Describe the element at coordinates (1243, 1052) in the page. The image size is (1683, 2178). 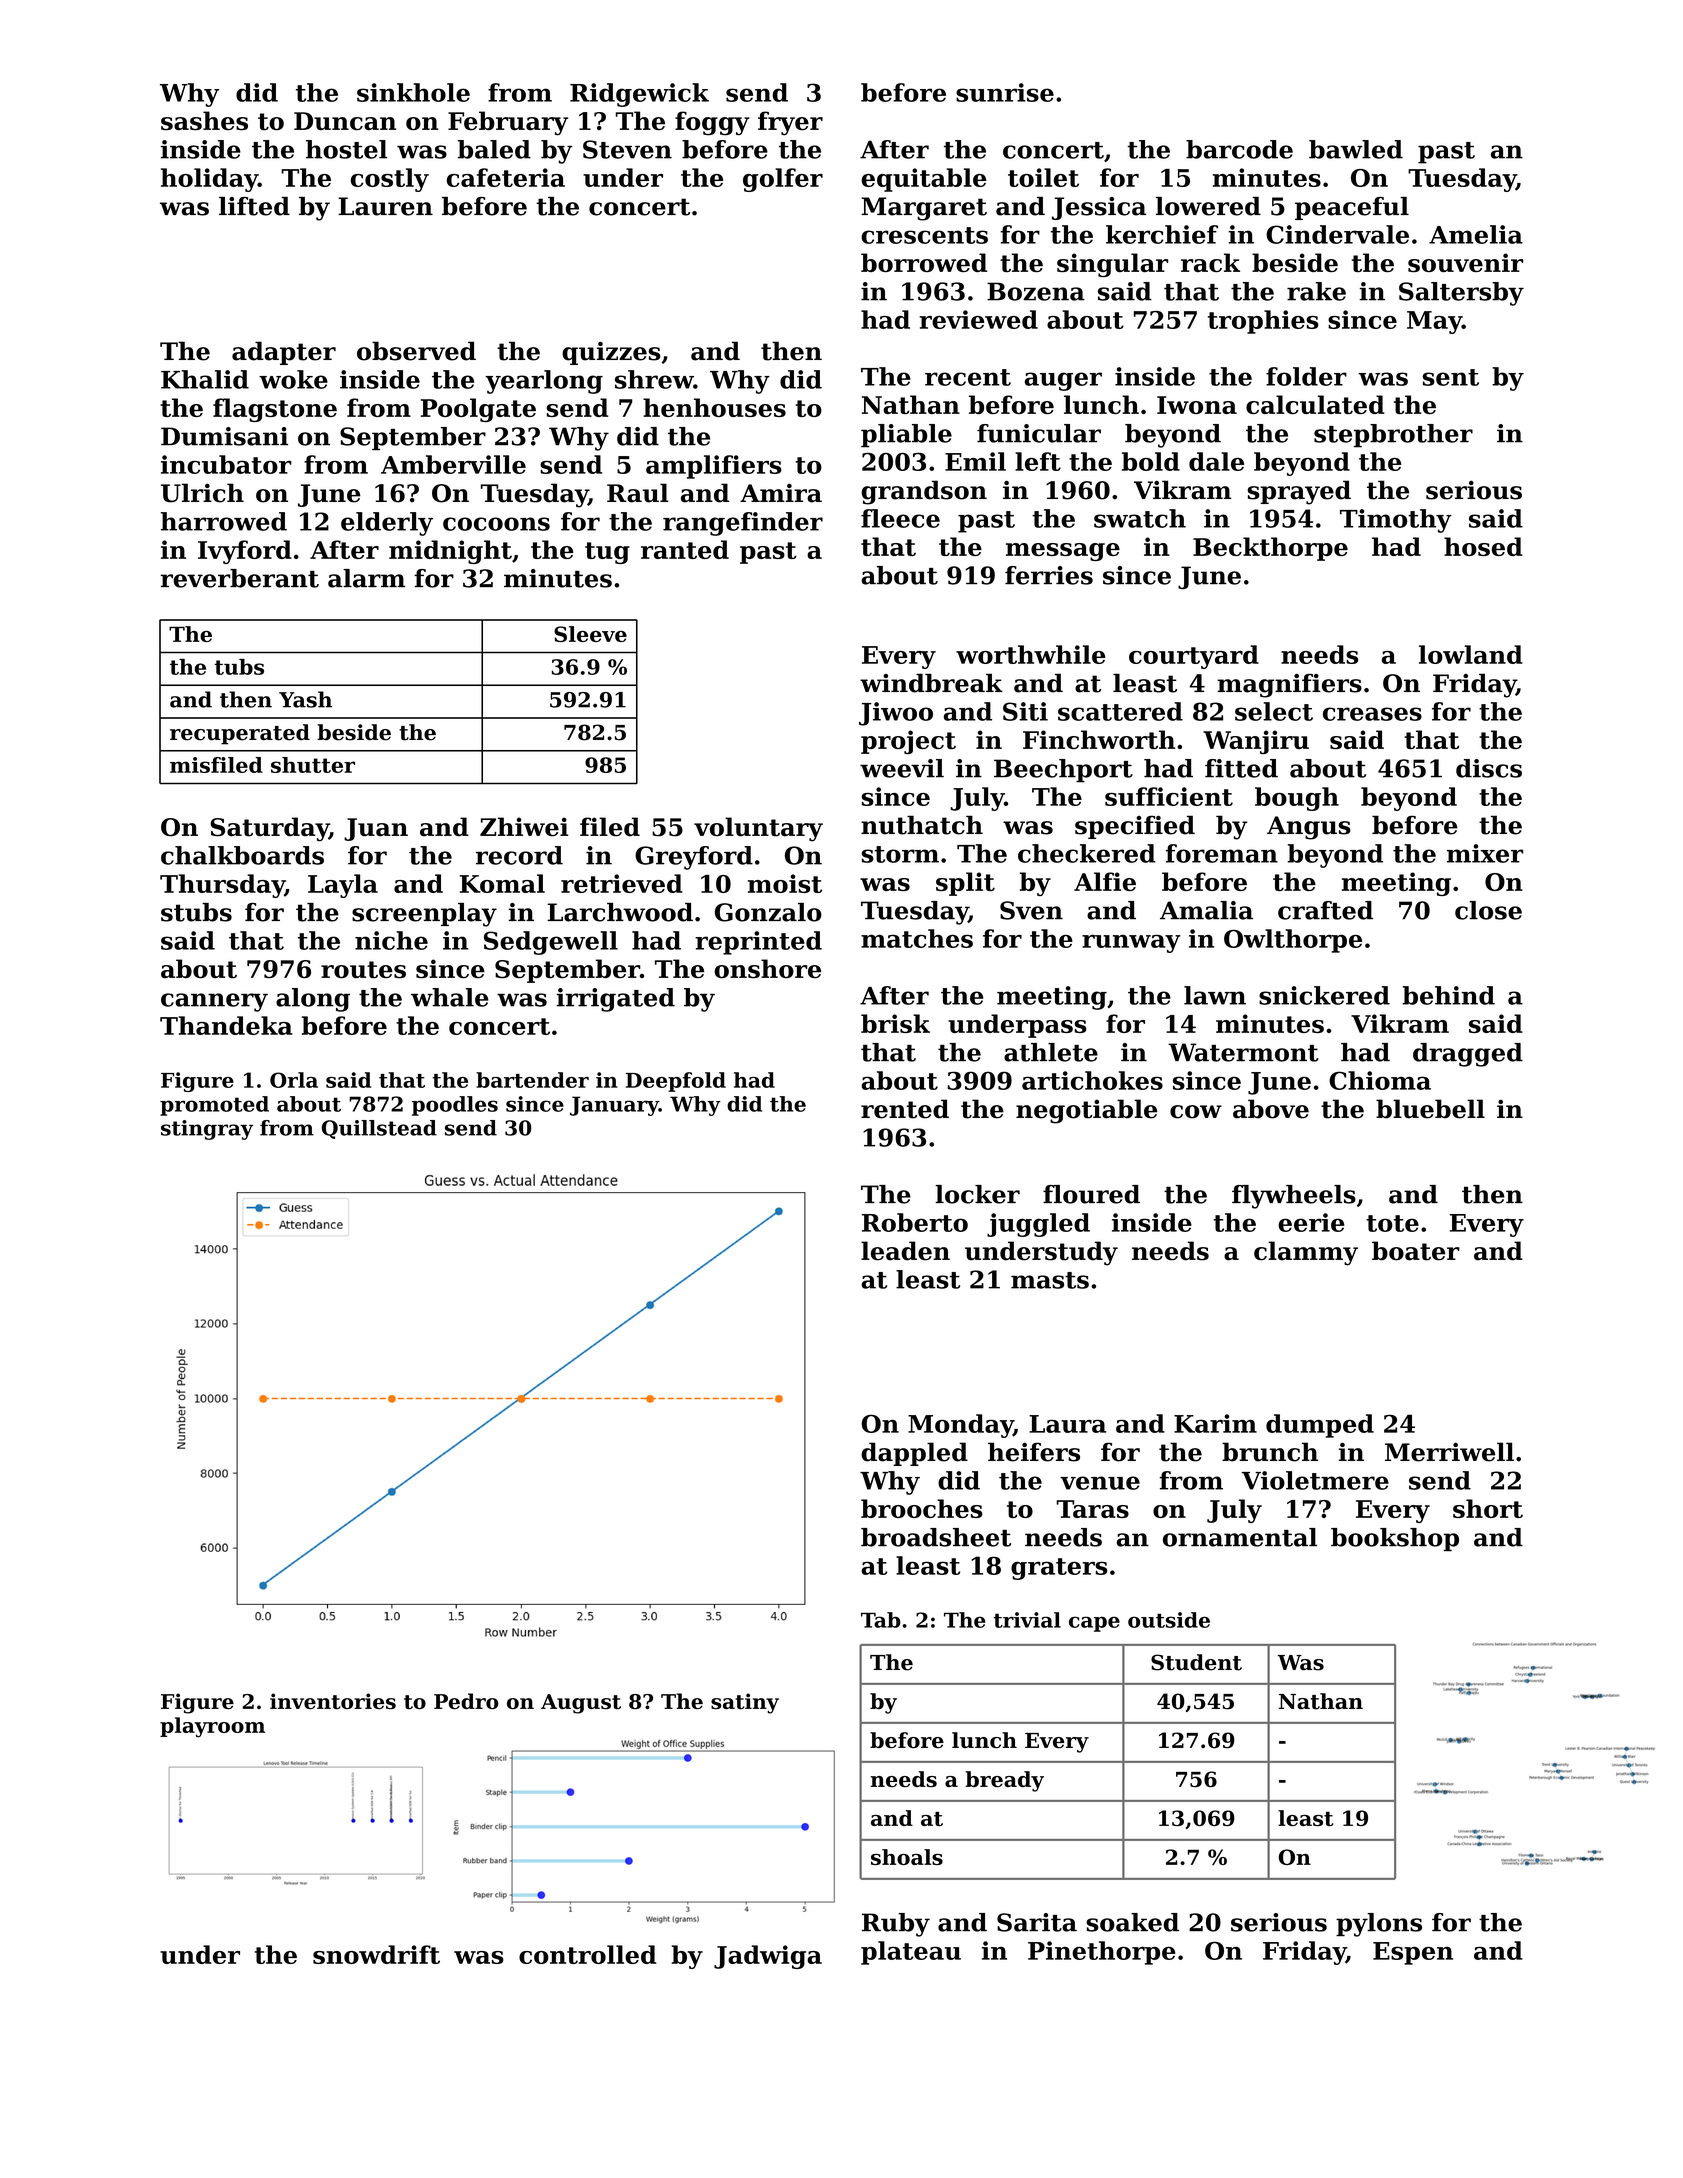
I see `Watermont` at that location.
